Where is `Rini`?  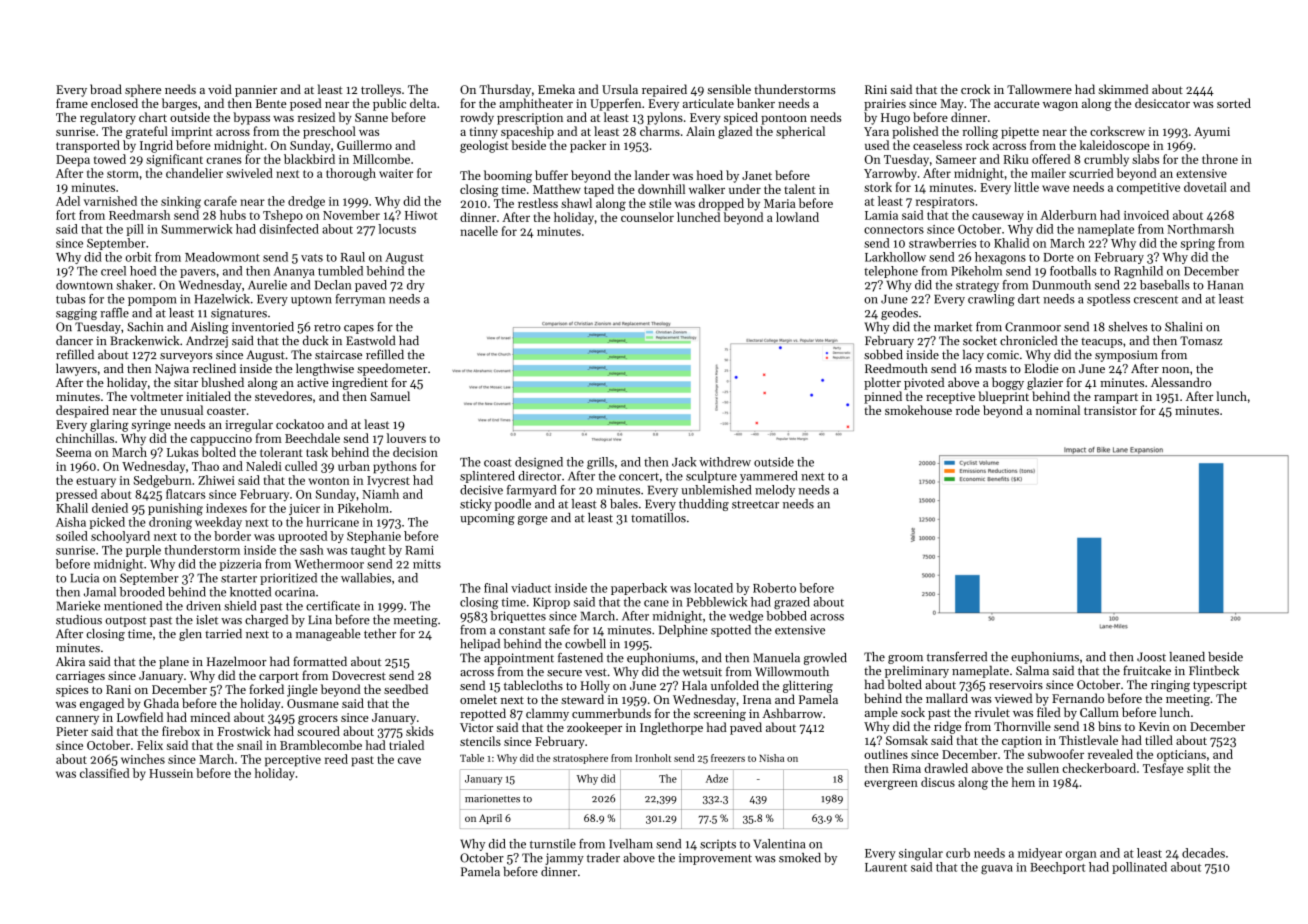
Rini is located at coordinates (876, 89).
